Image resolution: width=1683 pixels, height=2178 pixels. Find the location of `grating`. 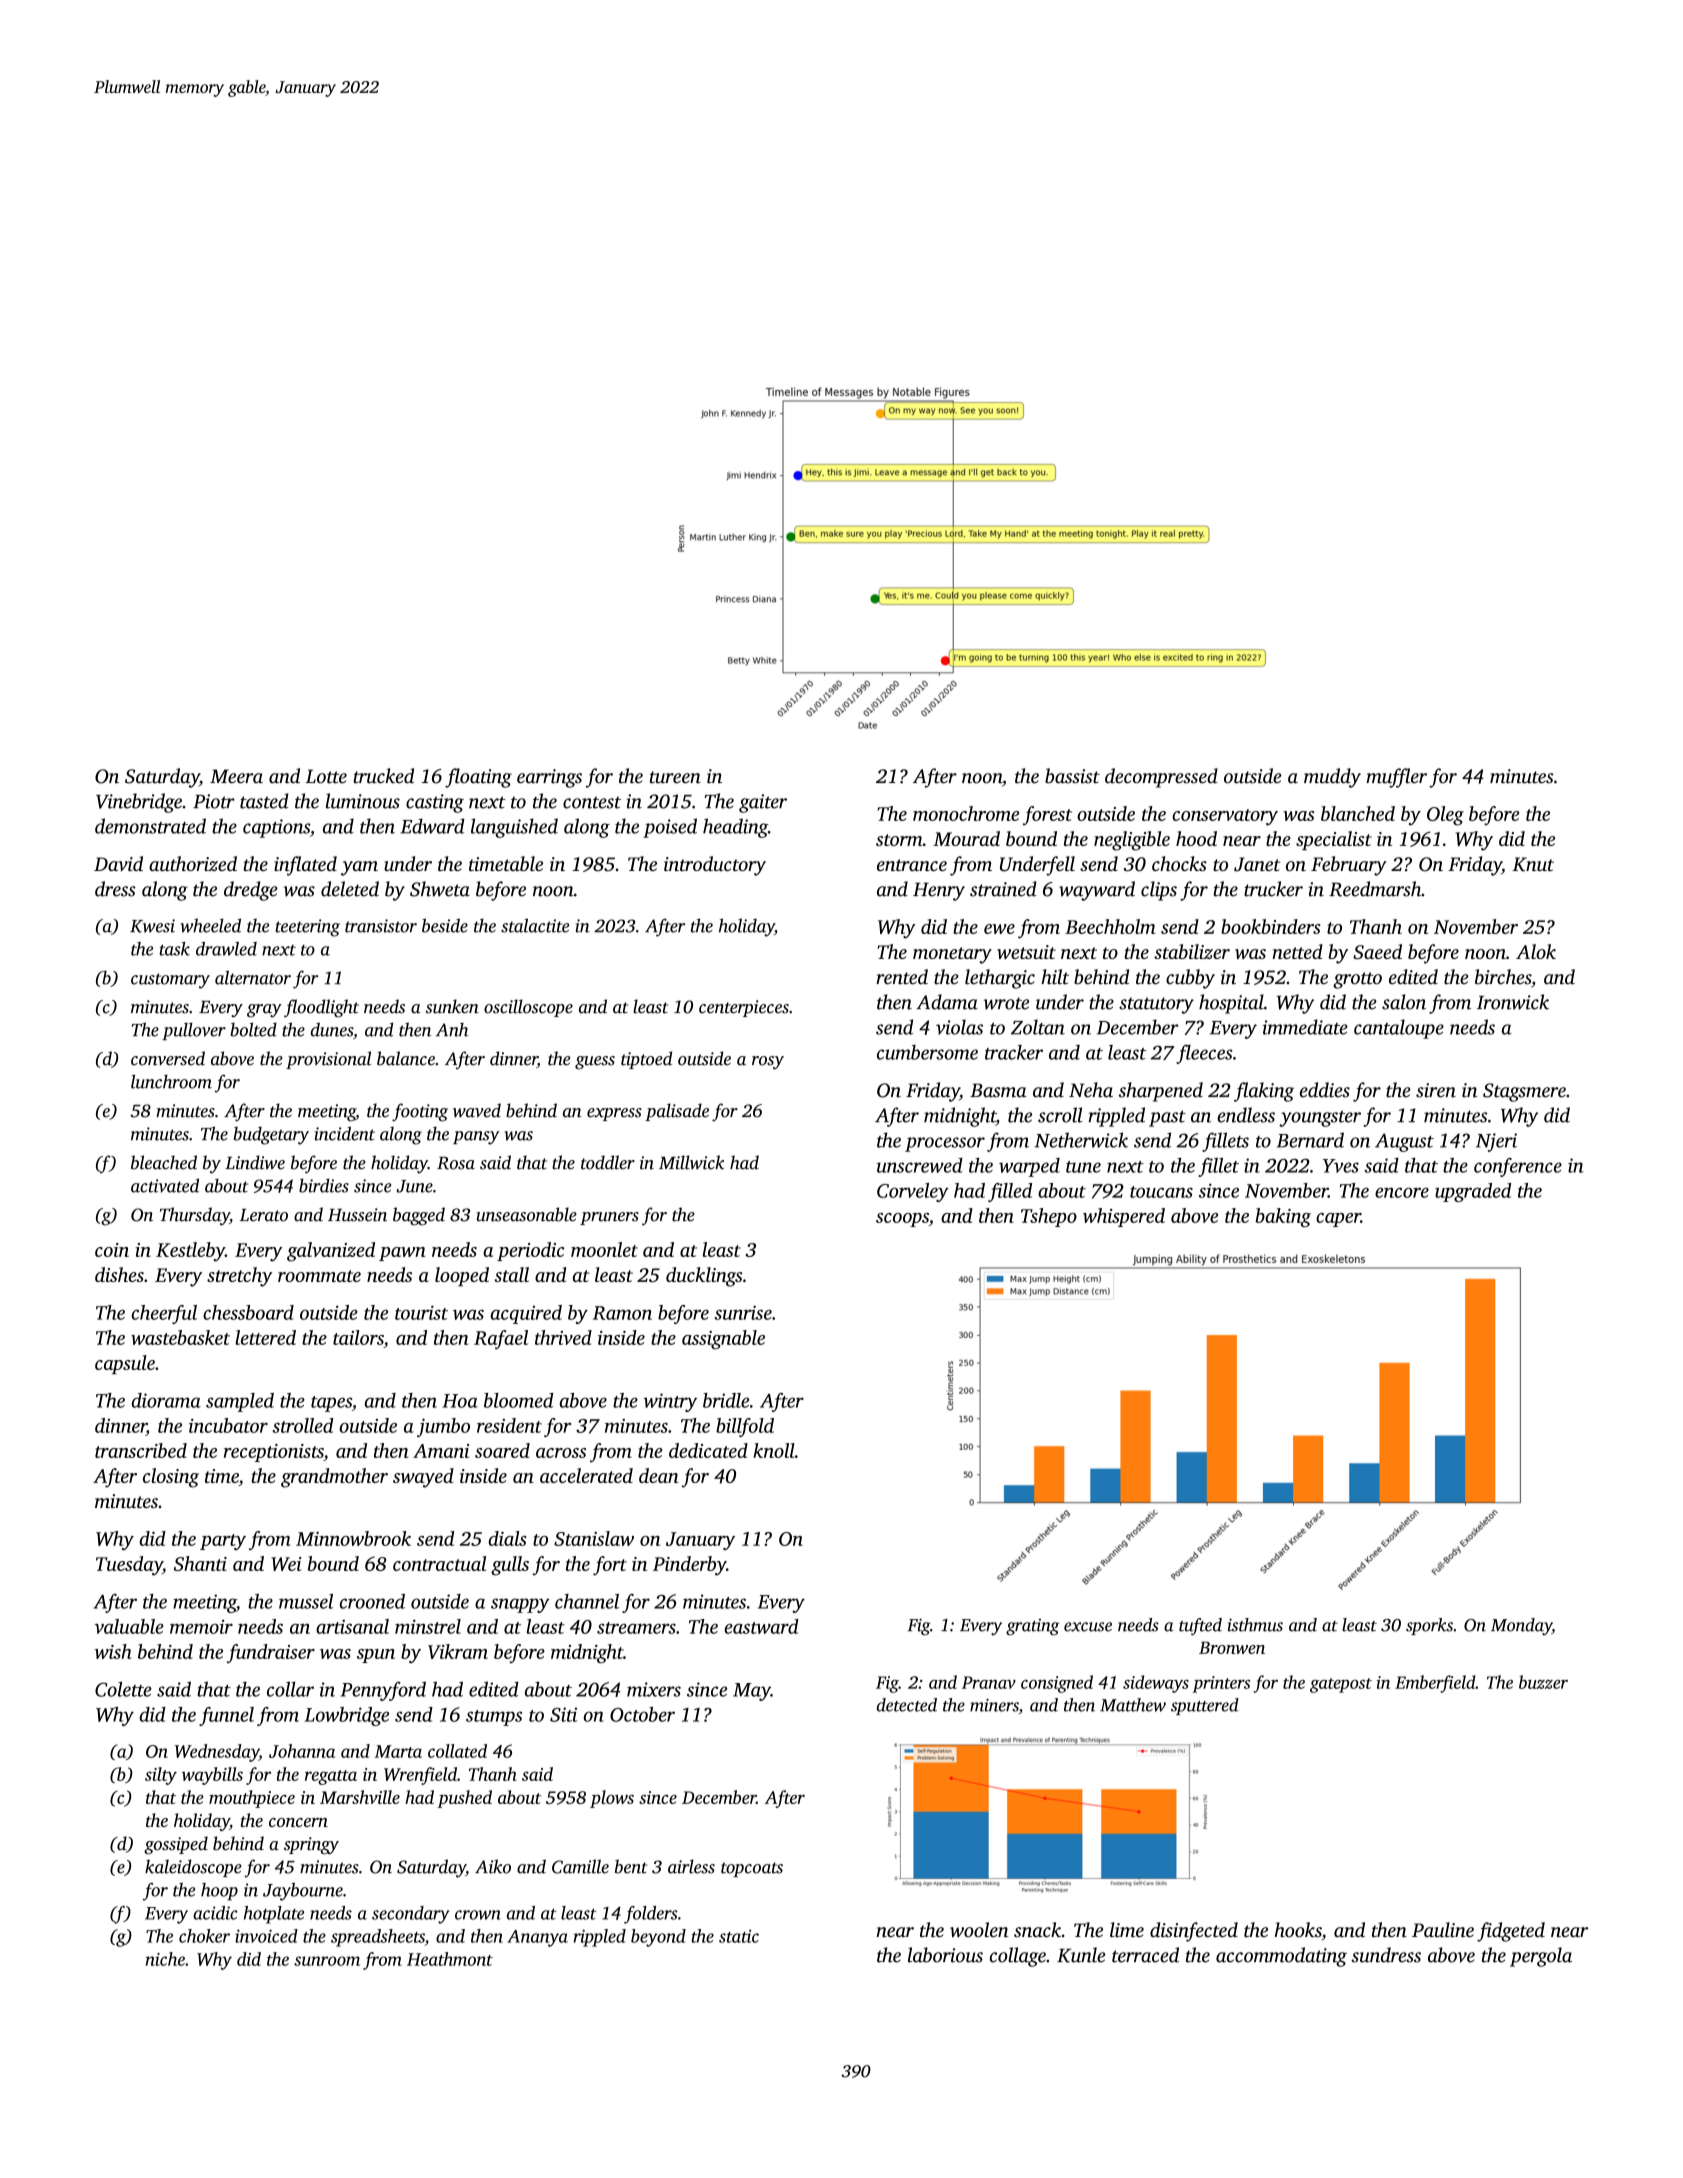

grating is located at coordinates (1032, 1627).
